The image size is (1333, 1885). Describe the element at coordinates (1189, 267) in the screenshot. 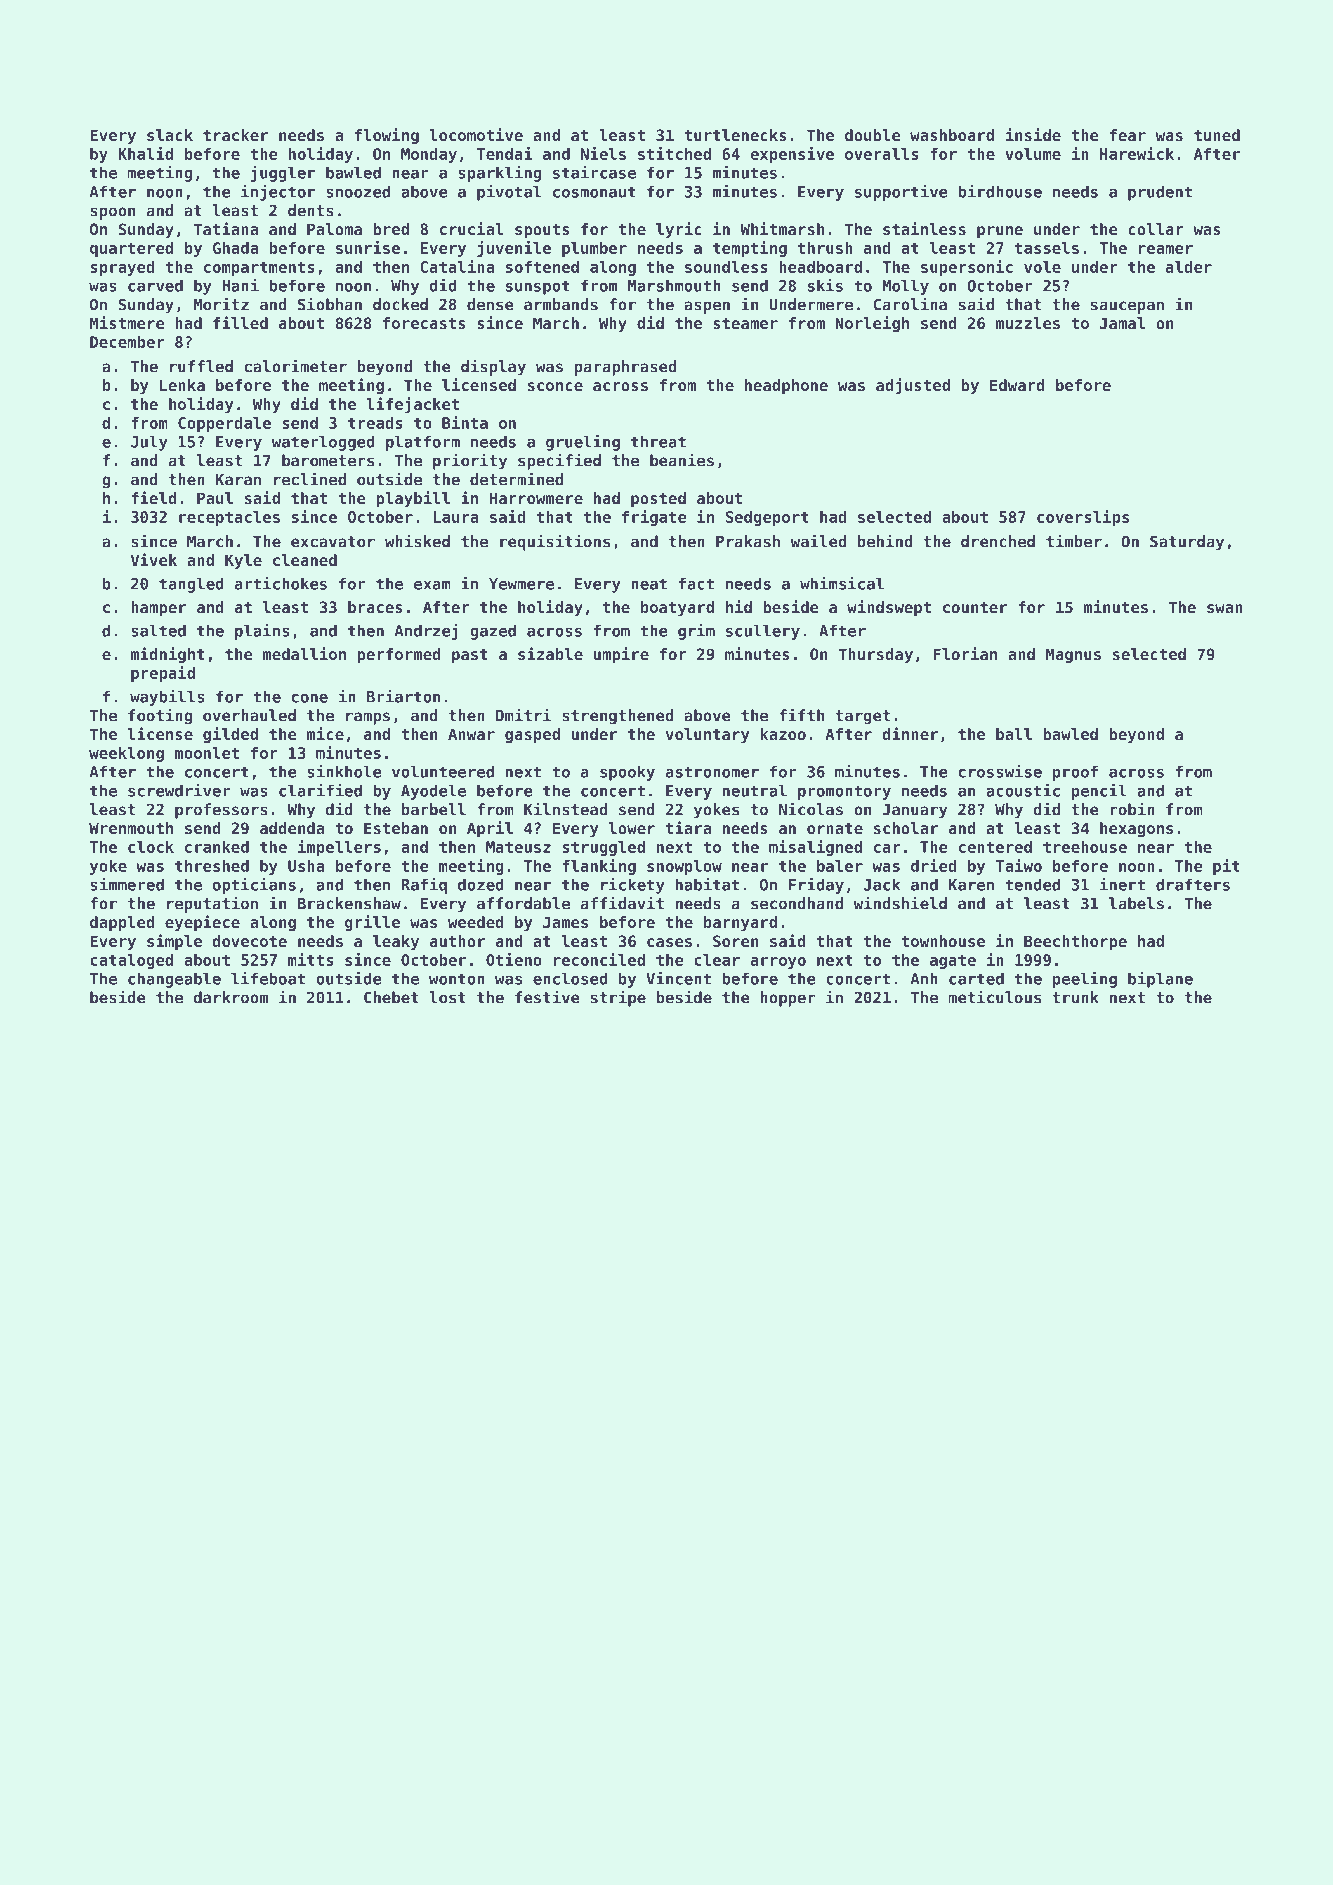

I see `alder` at that location.
